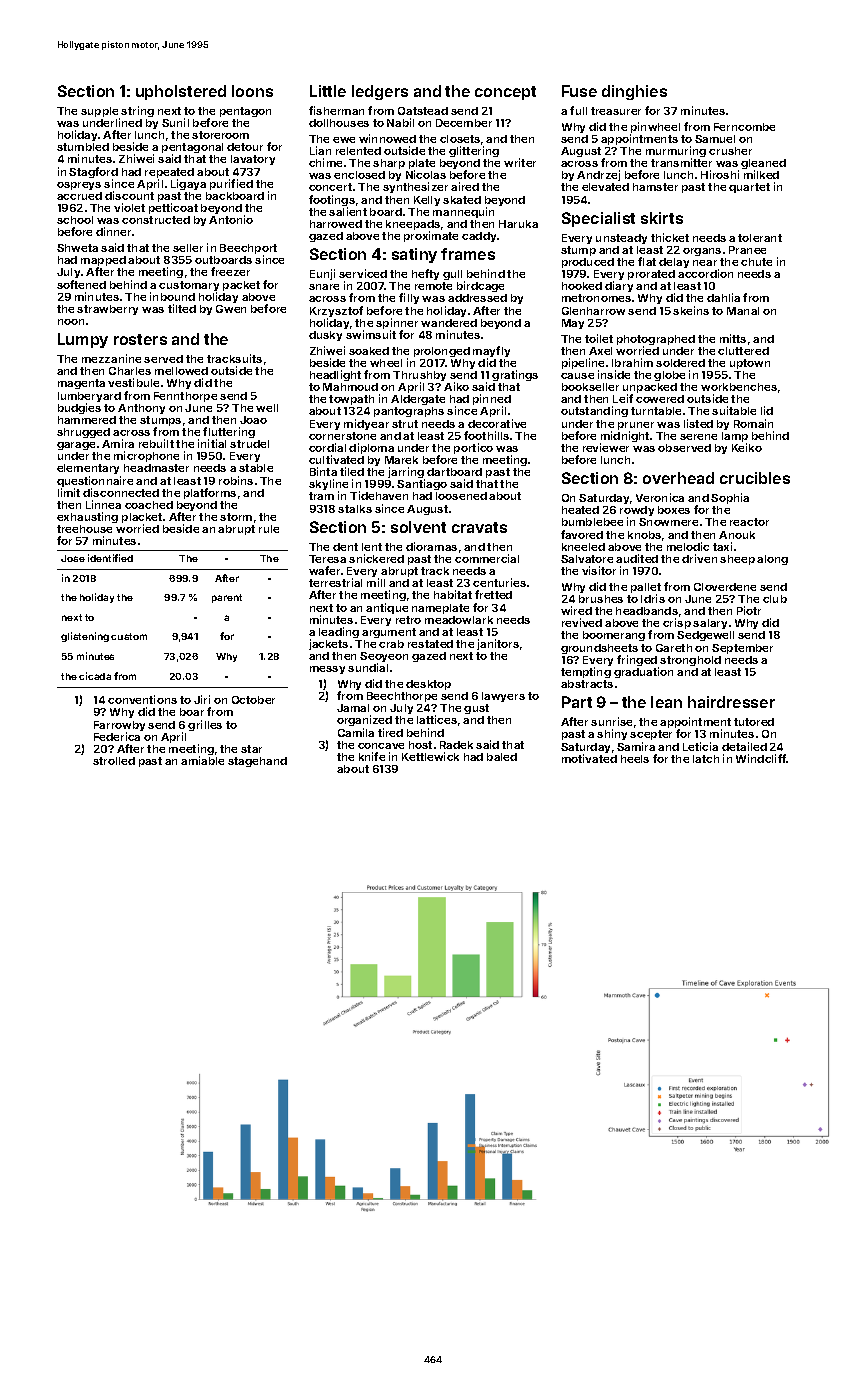  What do you see at coordinates (700, 746) in the image?
I see `Leticia` at bounding box center [700, 746].
